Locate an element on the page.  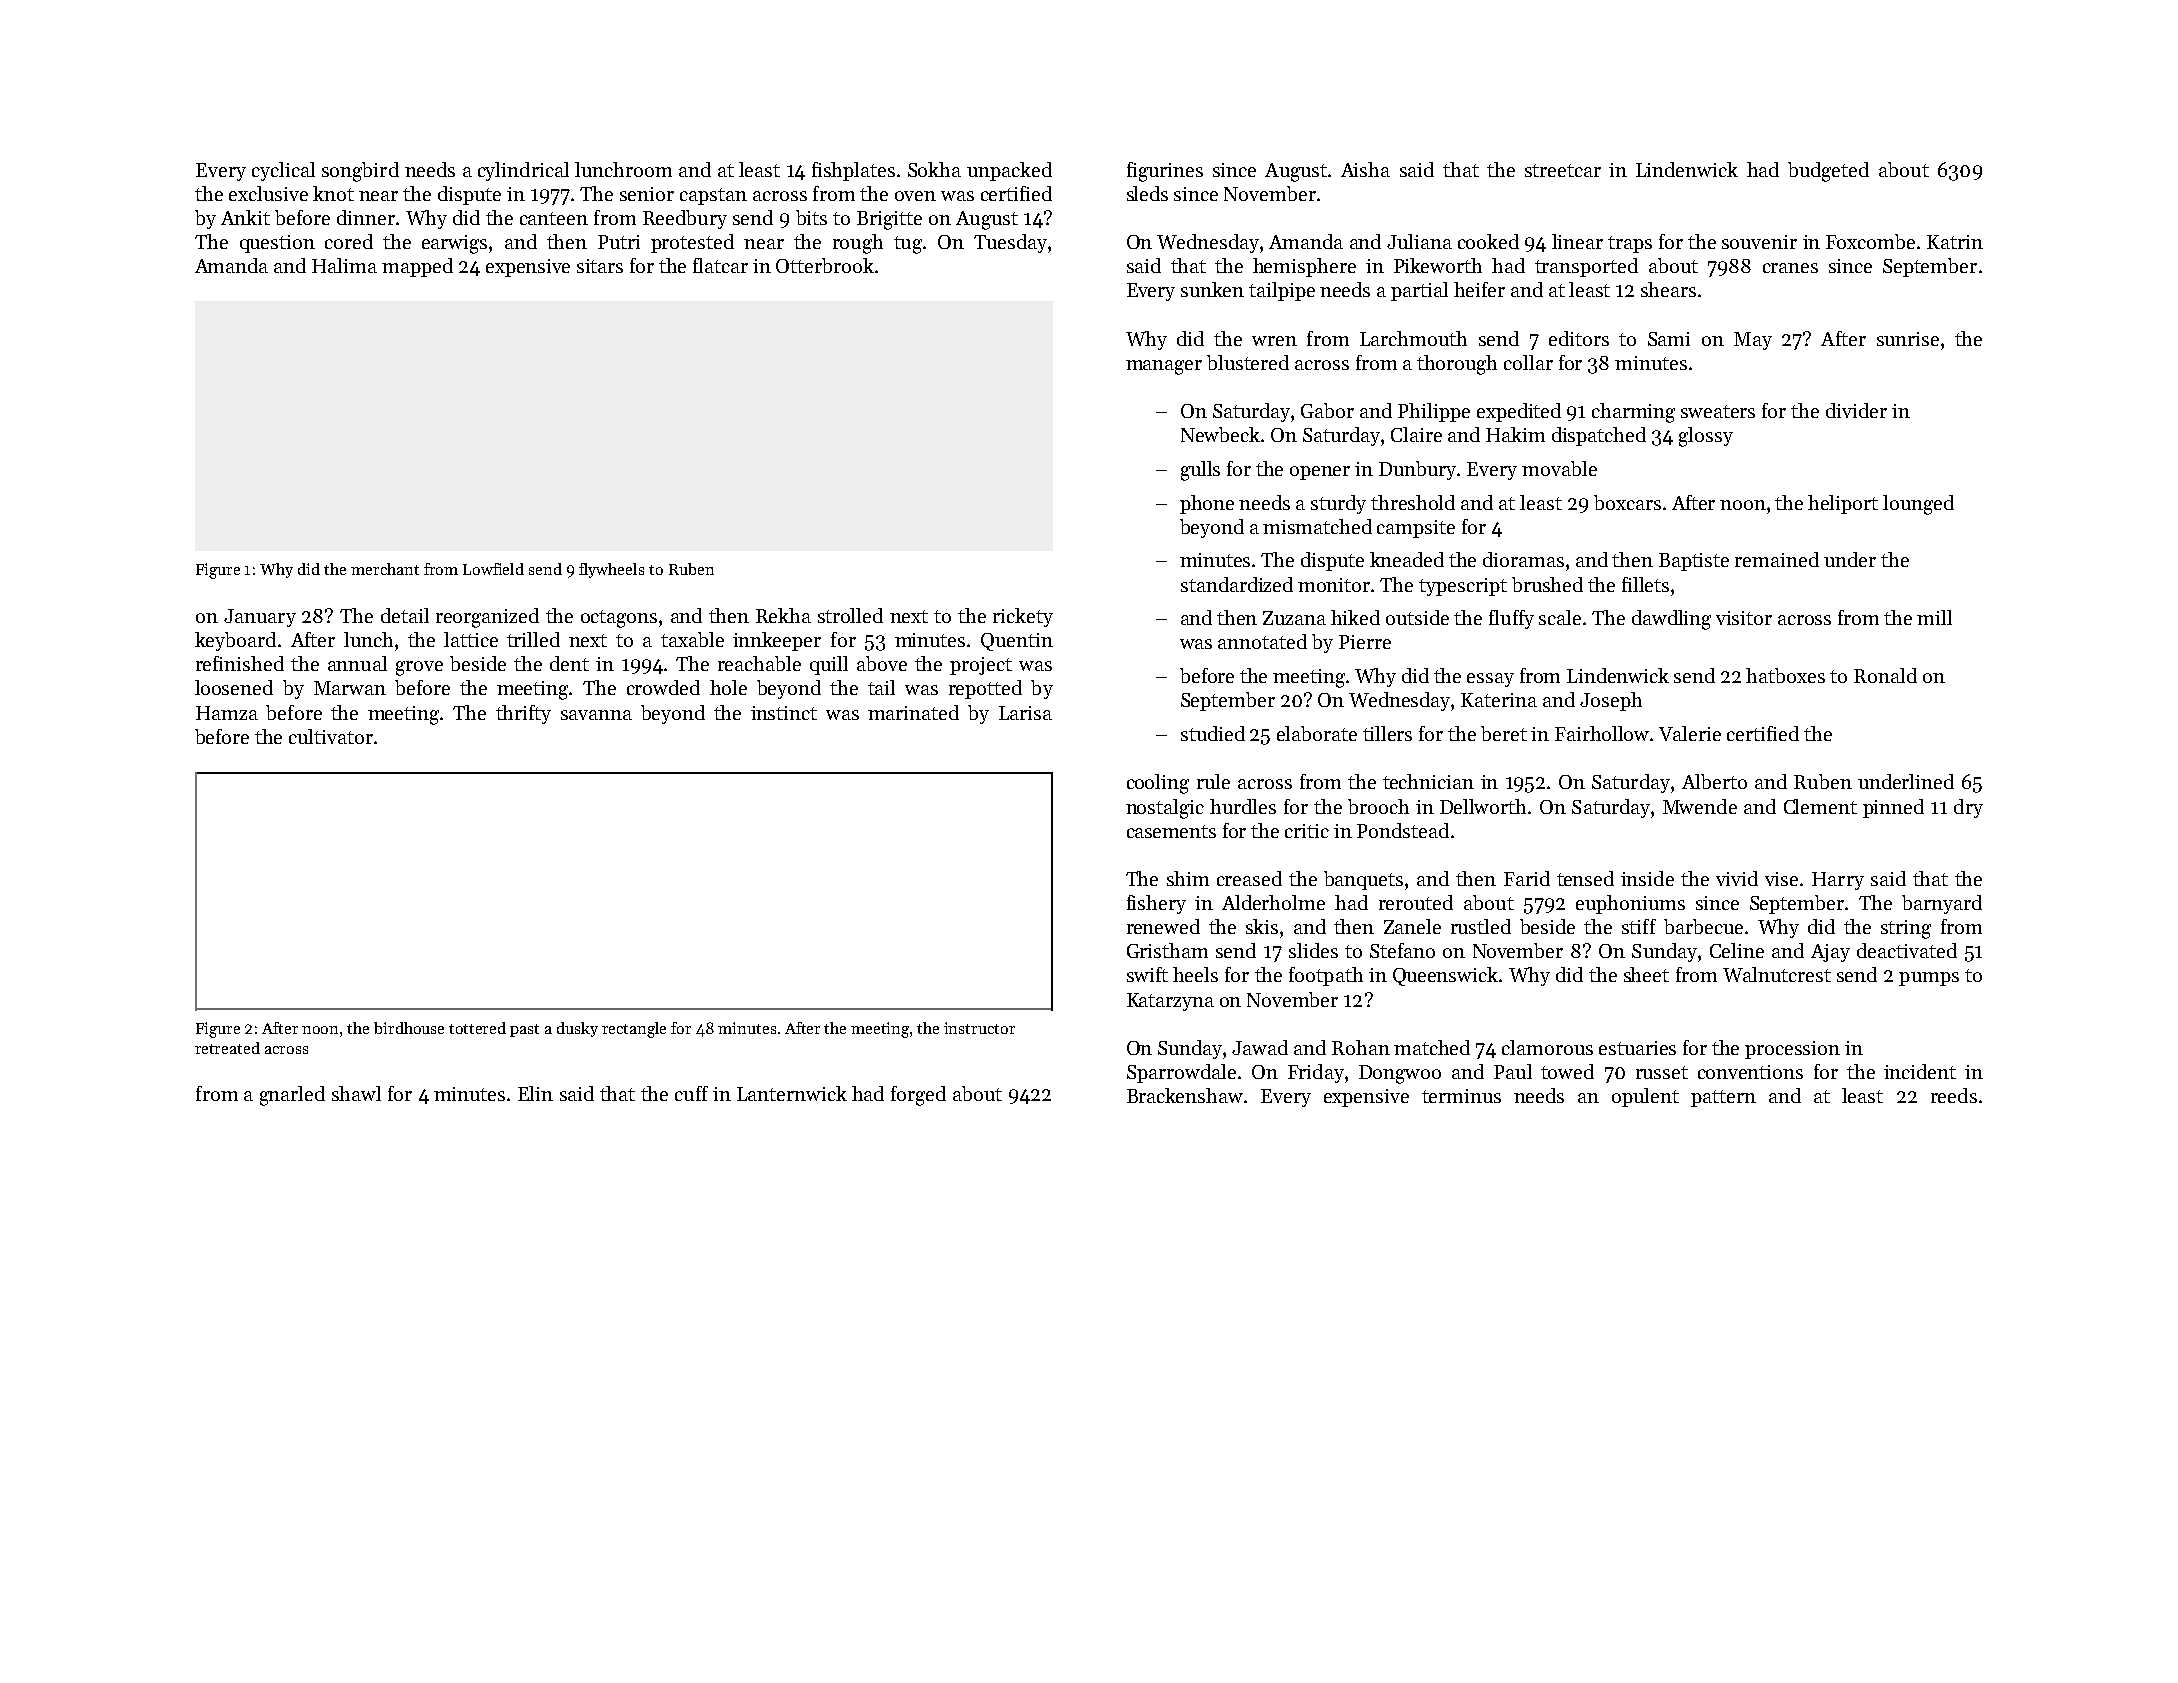
fishery is located at coordinates (1156, 904).
